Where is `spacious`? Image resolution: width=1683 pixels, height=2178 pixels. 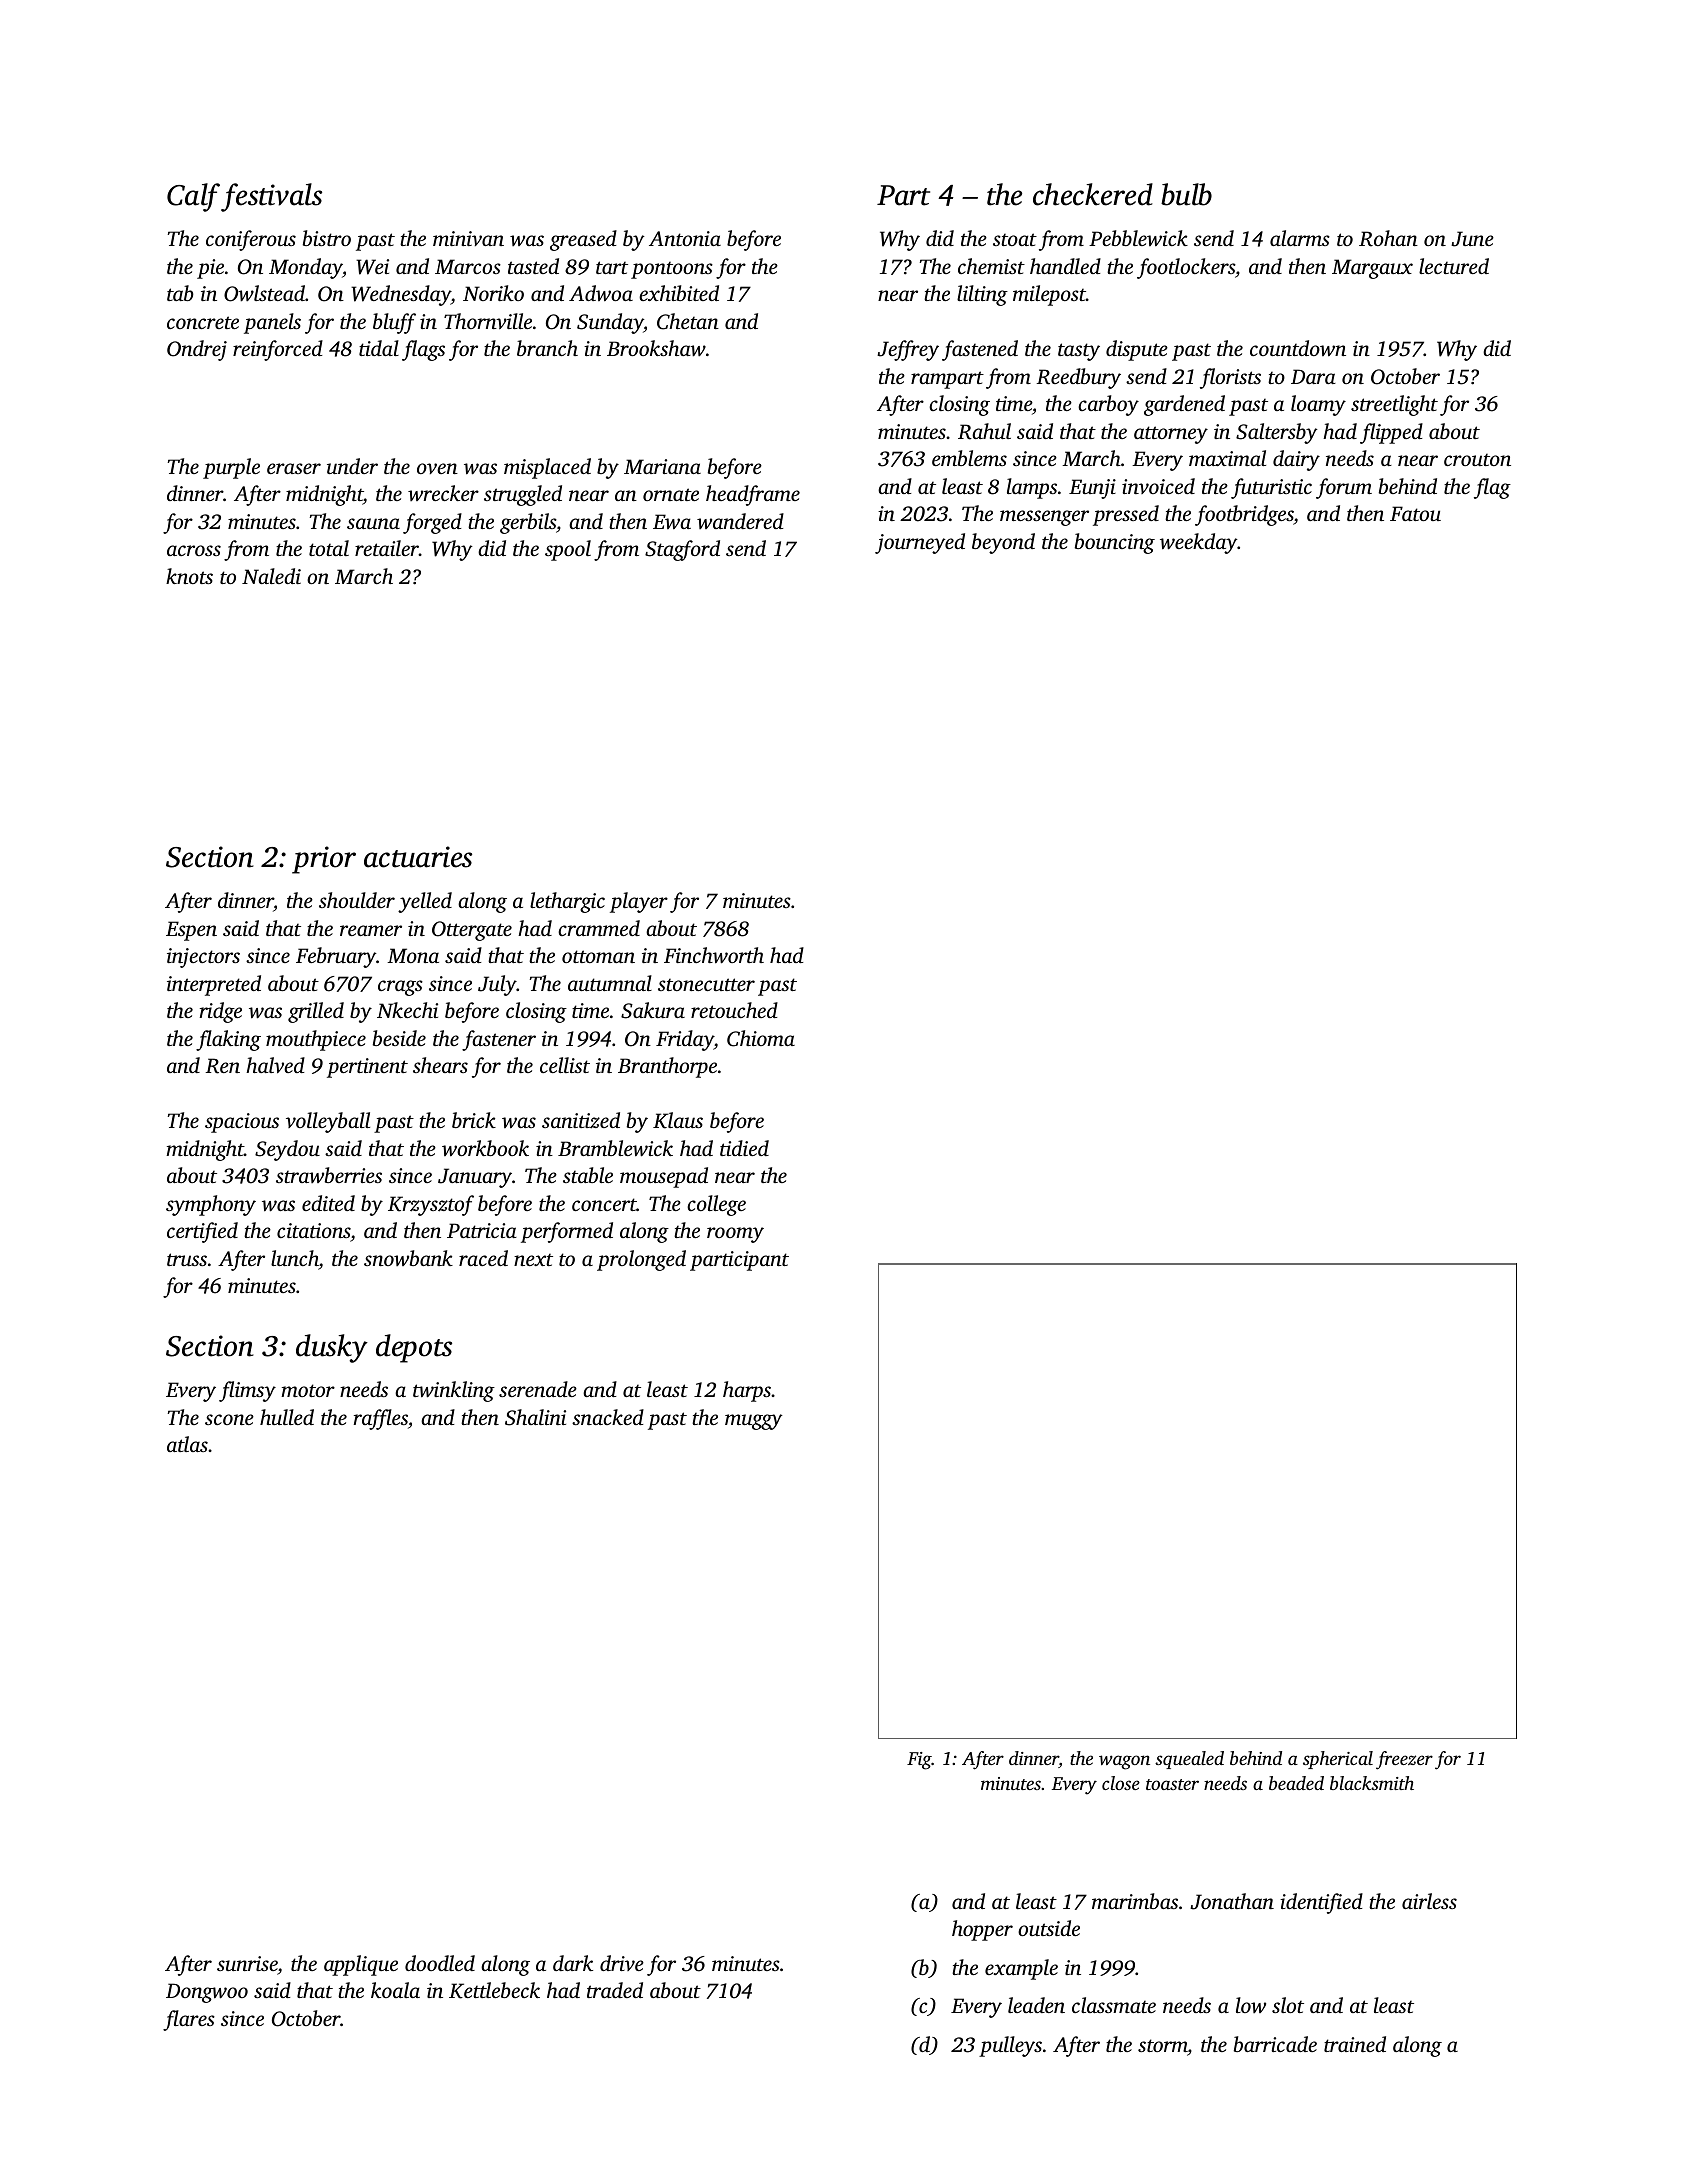 spacious is located at coordinates (242, 1123).
